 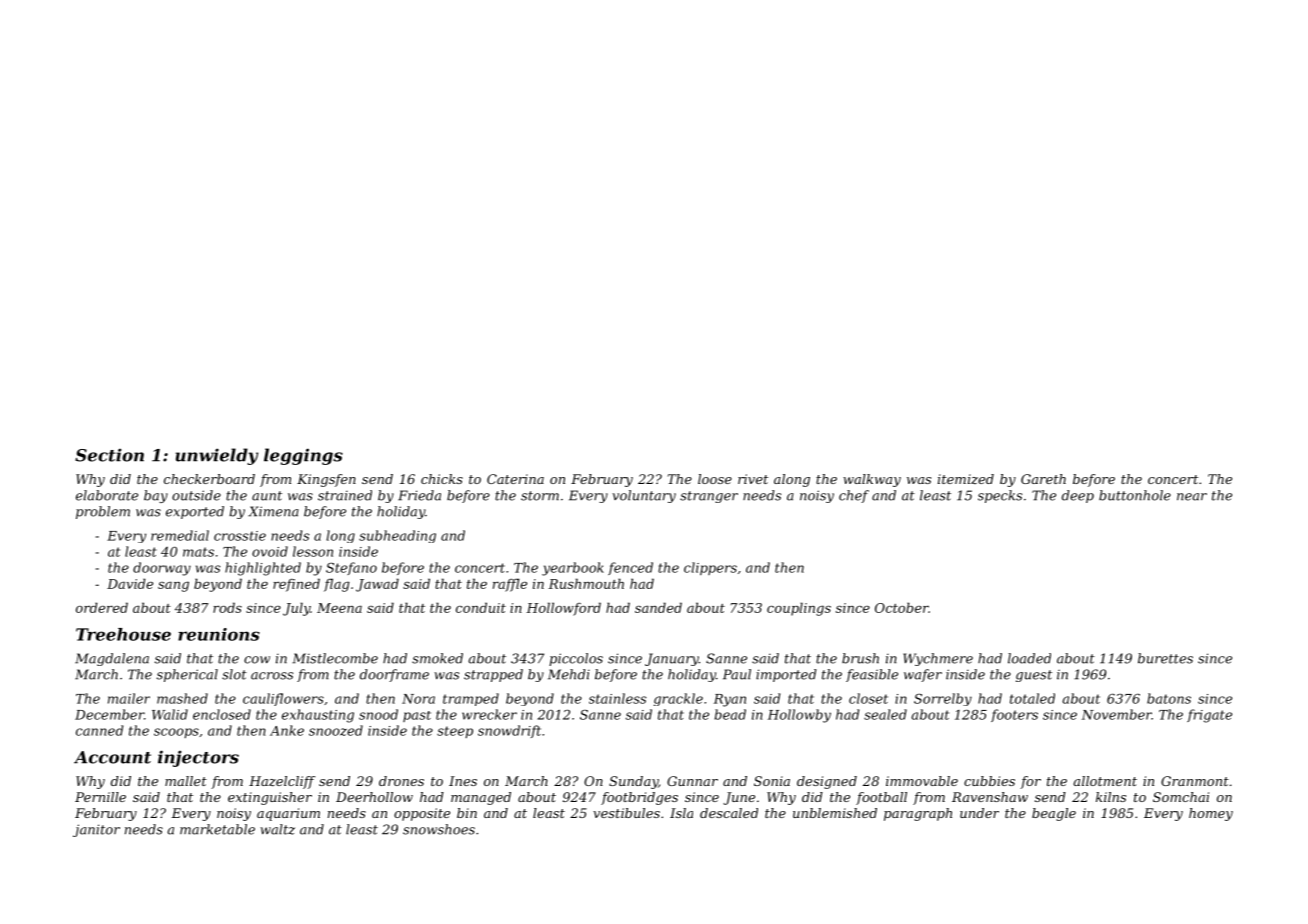 I want to click on lesson, so click(x=313, y=551).
